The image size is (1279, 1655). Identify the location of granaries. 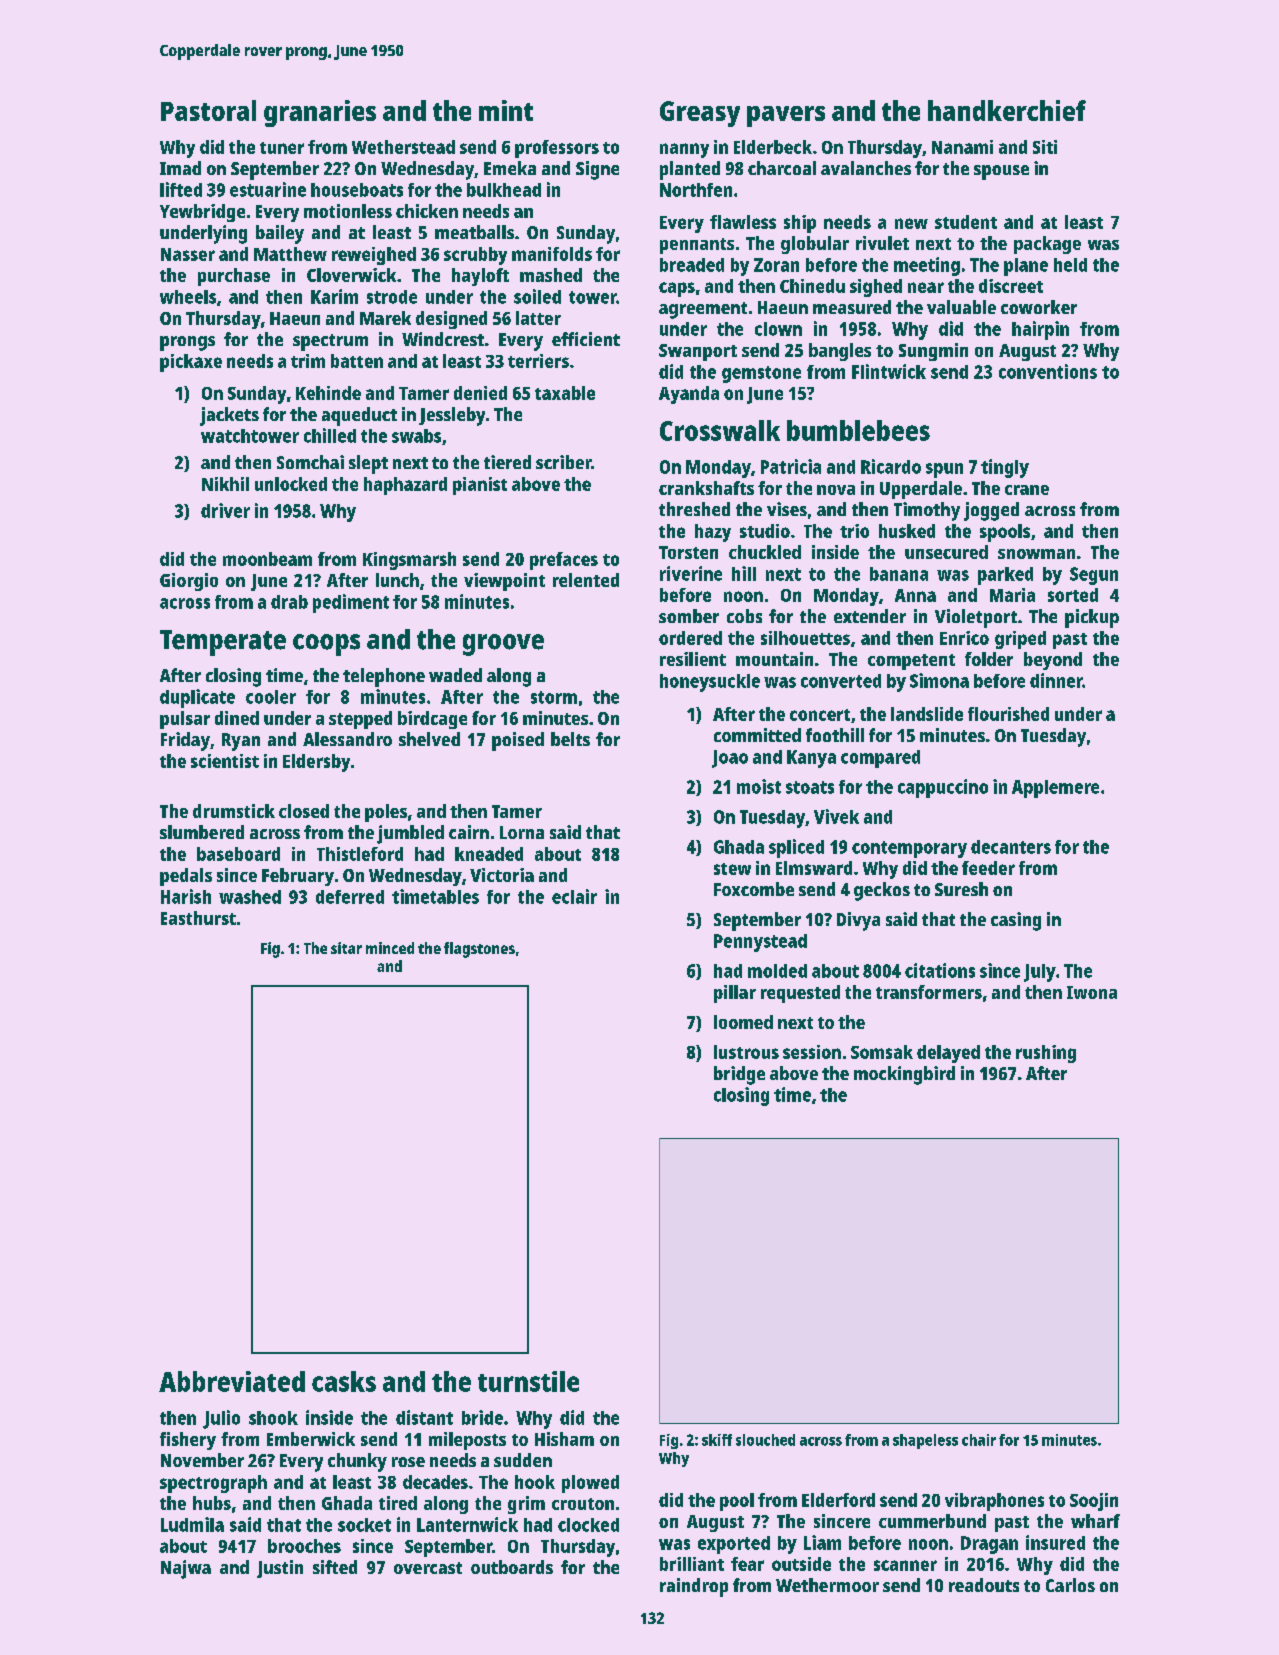
(320, 113).
